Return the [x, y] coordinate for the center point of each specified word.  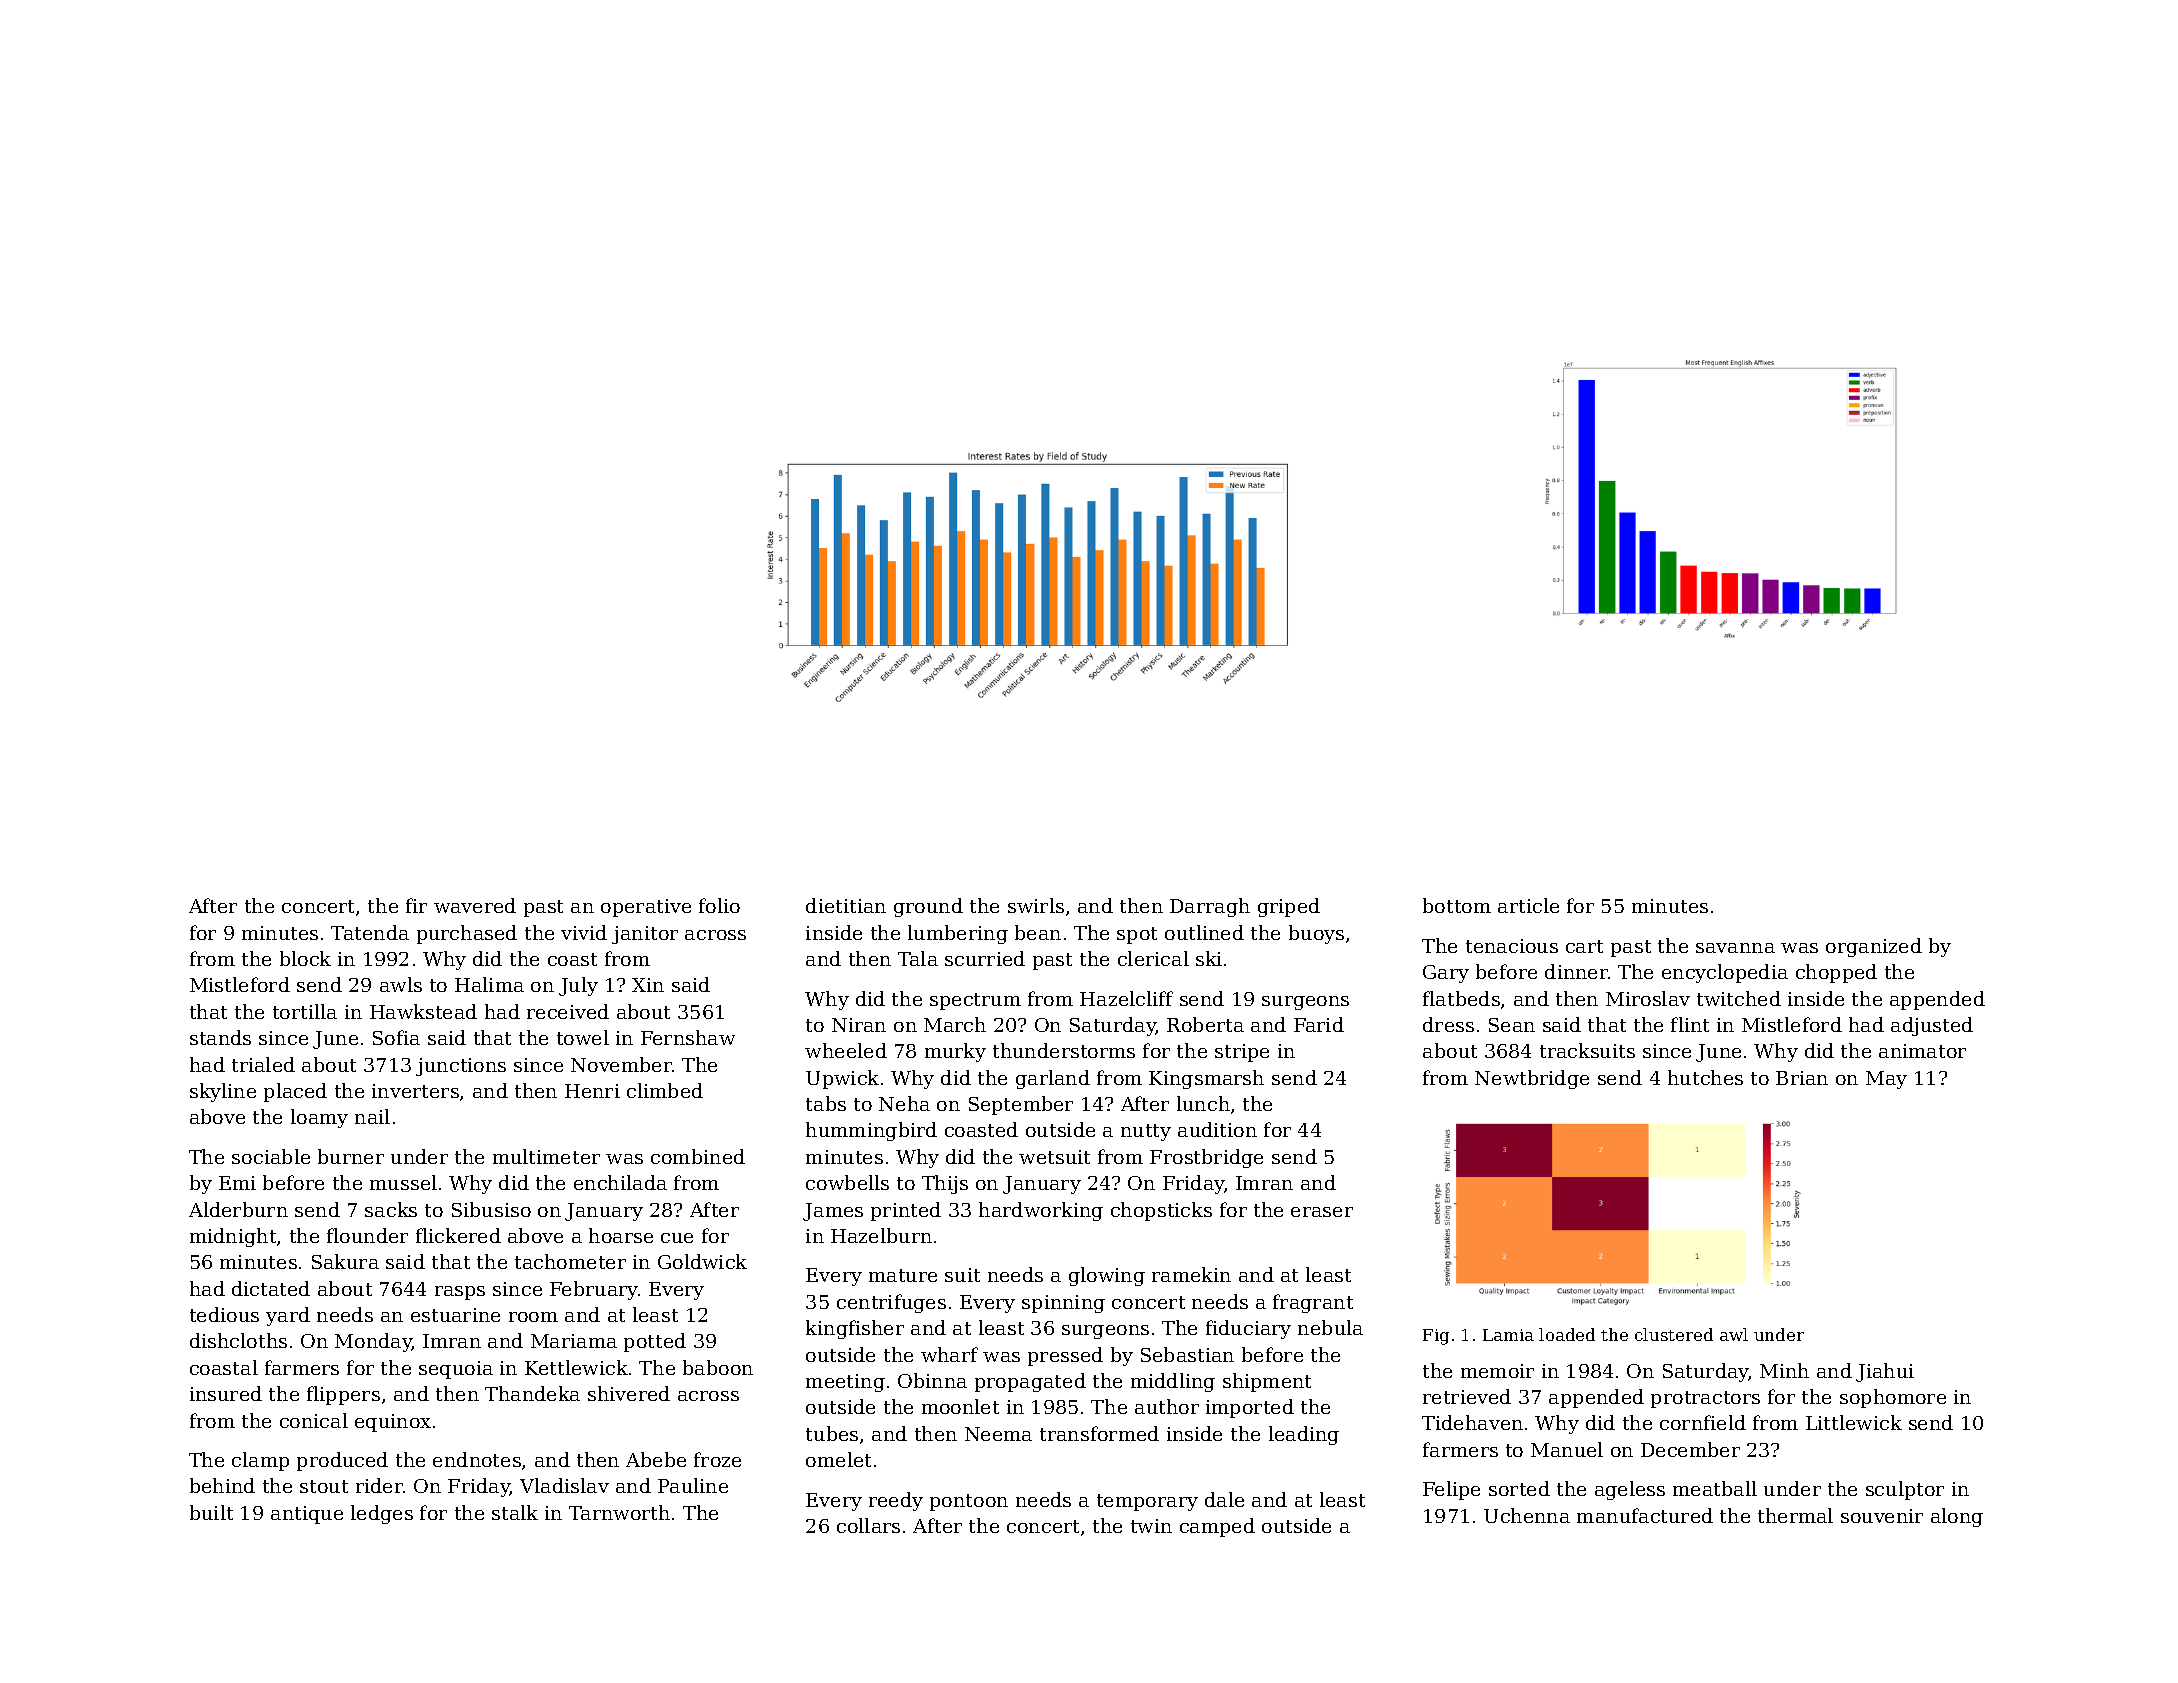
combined [698, 1156]
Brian [1802, 1078]
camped [1217, 1527]
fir [416, 905]
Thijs [945, 1184]
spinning [1063, 1304]
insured [226, 1393]
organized [1874, 947]
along [1957, 1517]
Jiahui [1885, 1372]
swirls [1036, 905]
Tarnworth [619, 1512]
